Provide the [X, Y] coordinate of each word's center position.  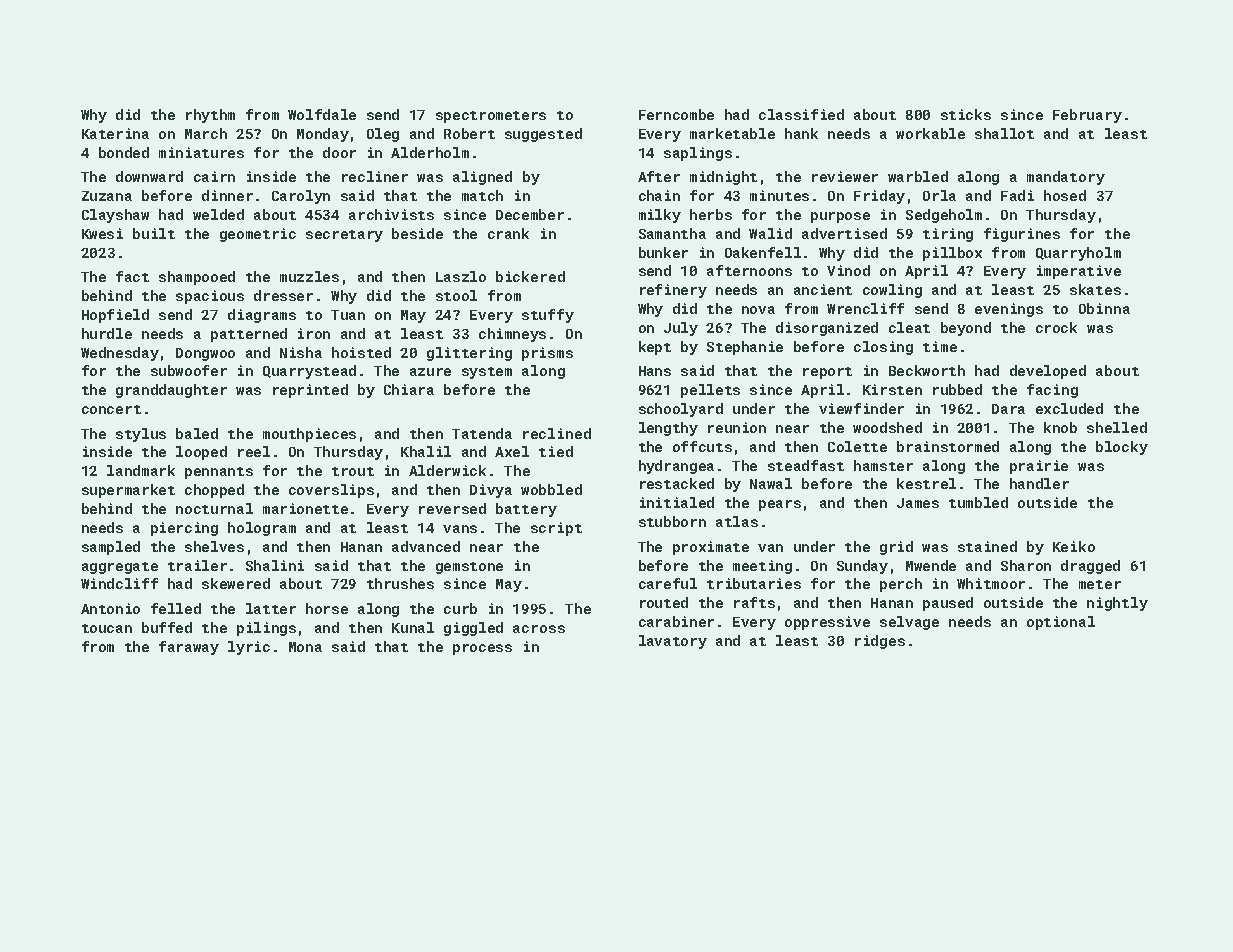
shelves [214, 546]
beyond [966, 329]
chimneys [512, 335]
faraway [189, 648]
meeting [762, 567]
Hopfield [115, 316]
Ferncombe [676, 114]
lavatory [673, 642]
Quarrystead [309, 372]
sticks [966, 114]
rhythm [210, 116]
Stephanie [745, 348]
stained [987, 546]
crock [1056, 327]
